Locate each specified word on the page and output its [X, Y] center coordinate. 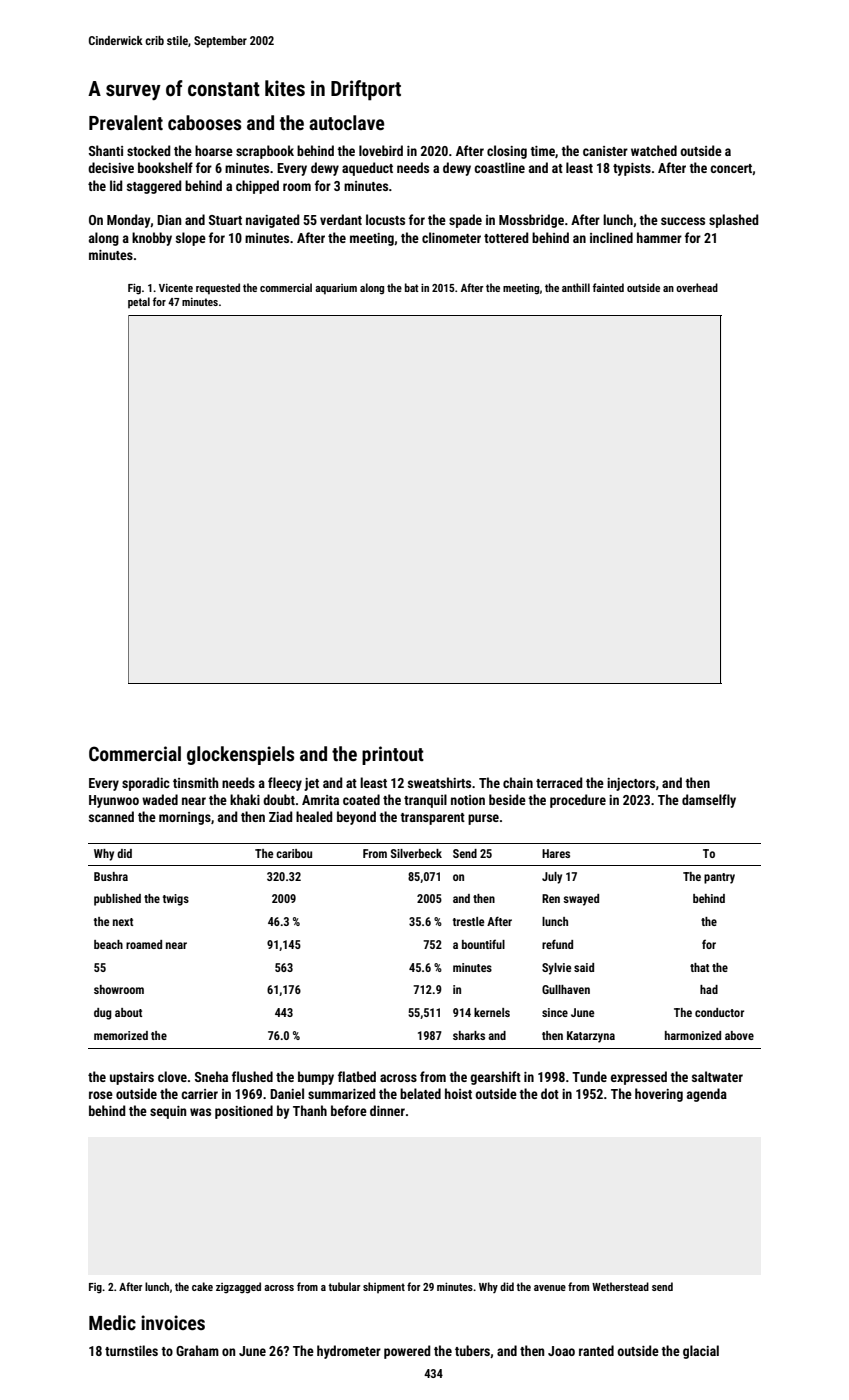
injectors [631, 784]
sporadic [146, 784]
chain [518, 782]
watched [654, 150]
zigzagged [238, 1288]
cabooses [204, 122]
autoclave [346, 122]
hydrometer [349, 1352]
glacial [701, 1352]
